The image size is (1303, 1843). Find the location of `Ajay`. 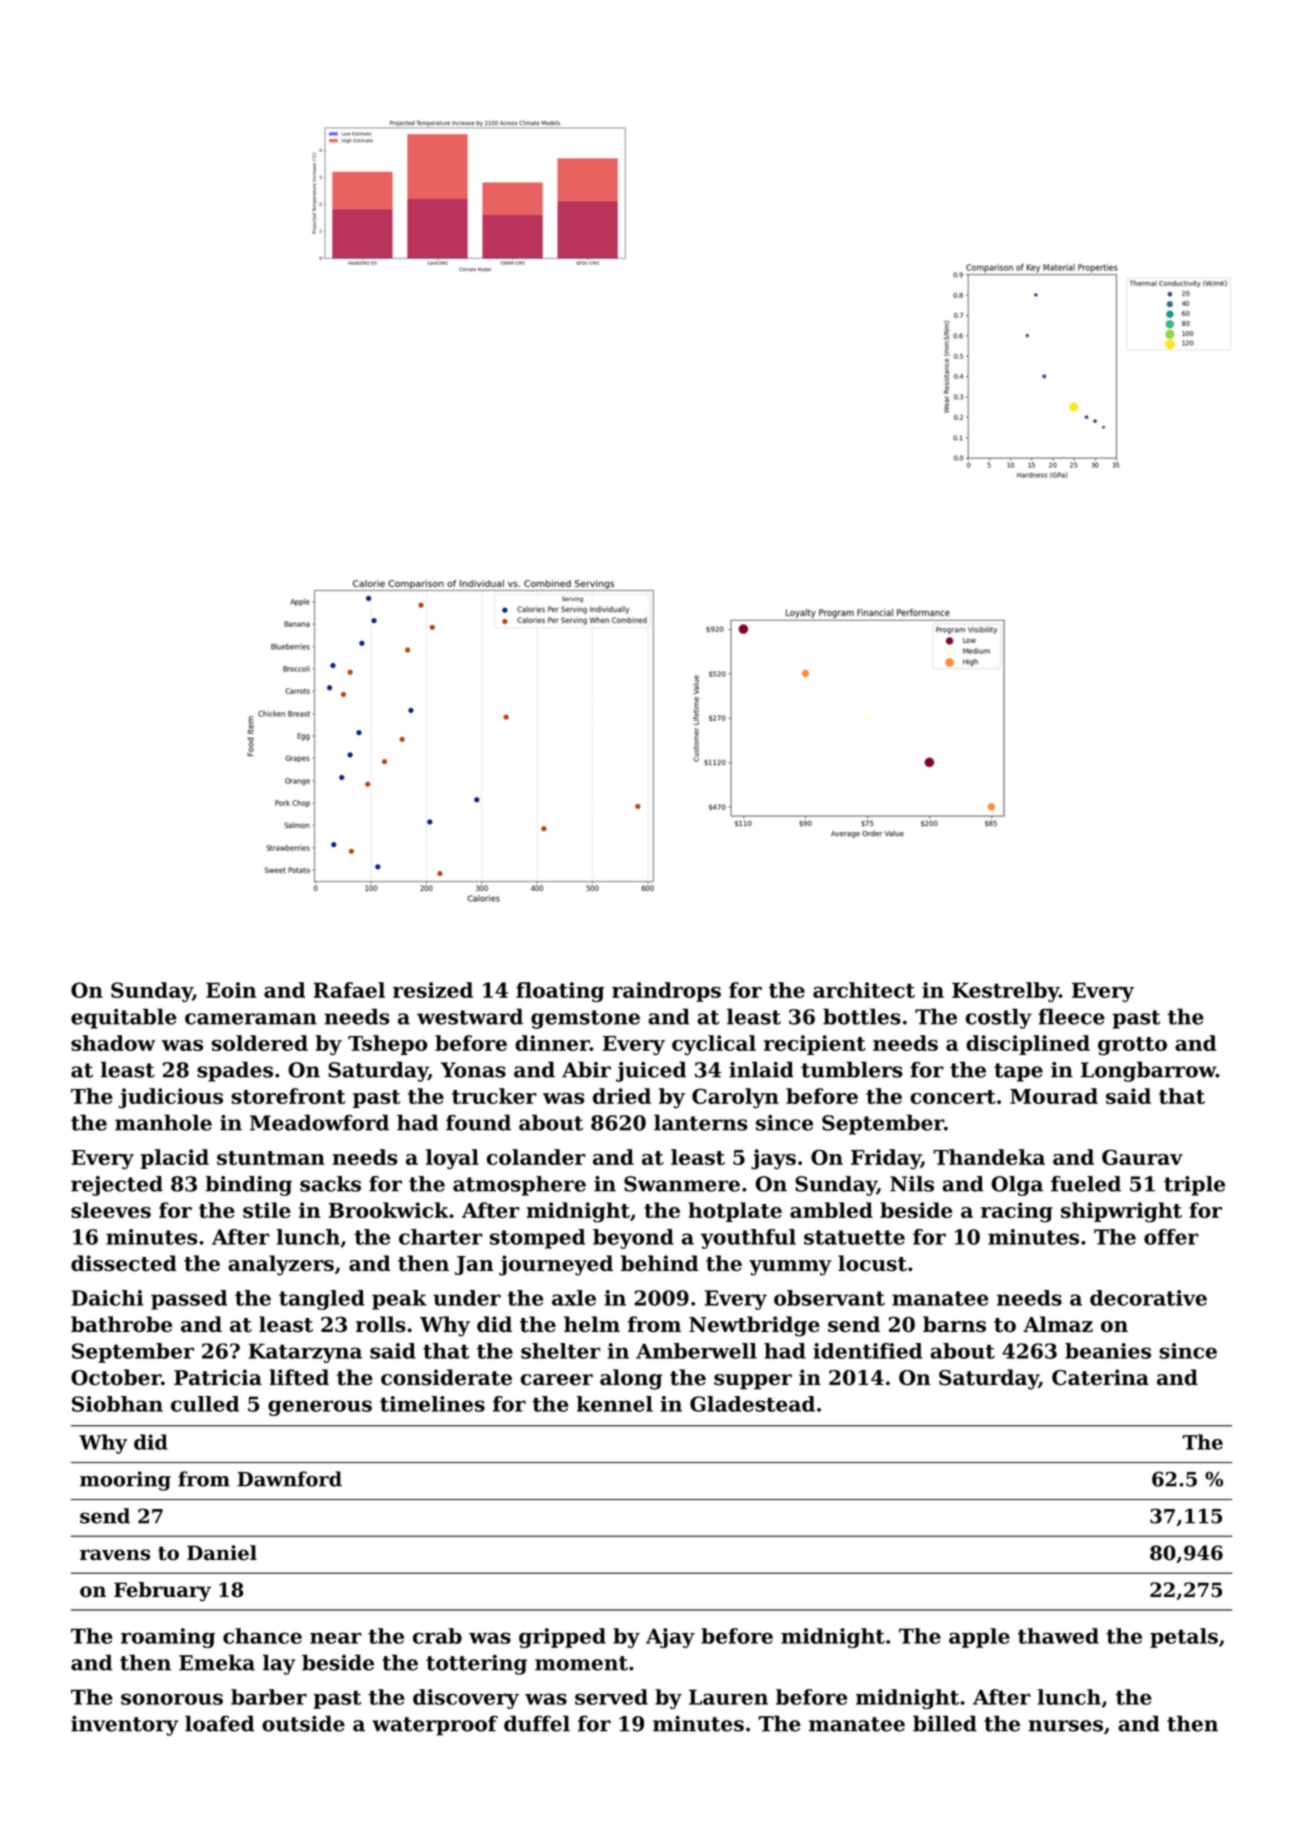

Ajay is located at coordinates (670, 1638).
